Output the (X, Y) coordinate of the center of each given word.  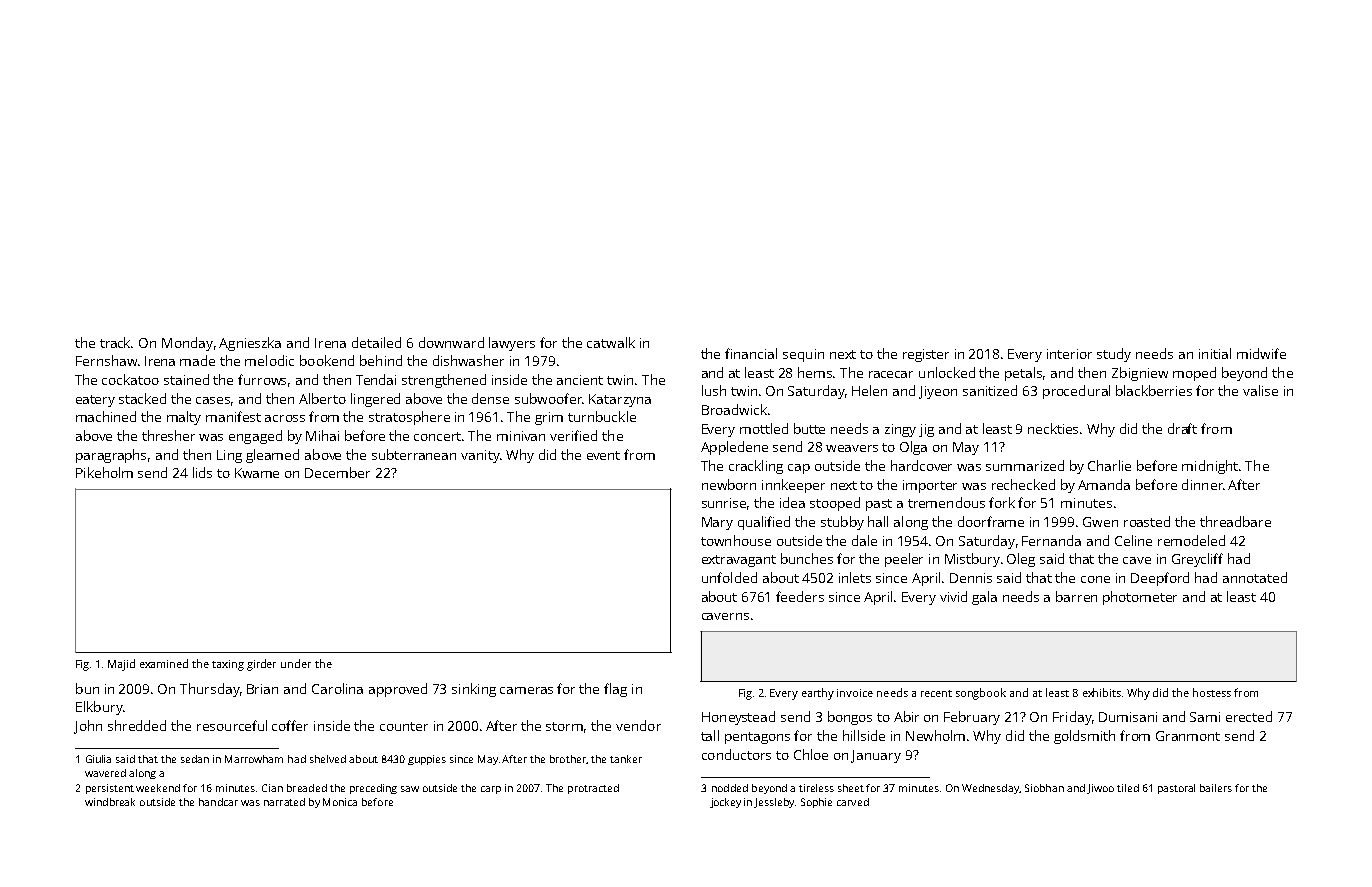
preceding (373, 789)
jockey (725, 803)
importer (930, 486)
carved (853, 802)
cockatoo (130, 379)
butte (809, 428)
